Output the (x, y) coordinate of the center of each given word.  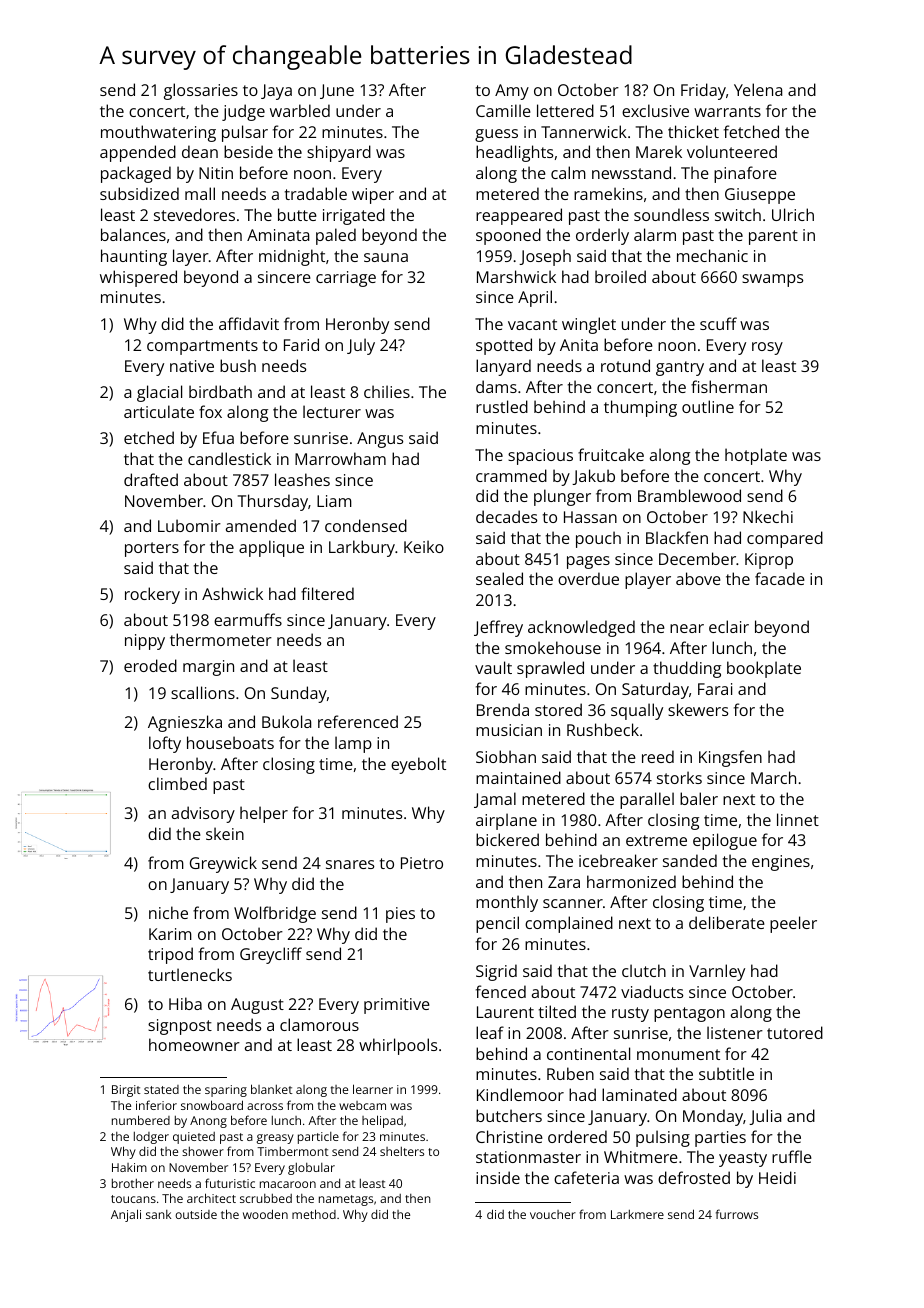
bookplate (764, 669)
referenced (358, 721)
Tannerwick (584, 131)
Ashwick (232, 593)
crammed (511, 475)
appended (138, 153)
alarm (655, 234)
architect (211, 1198)
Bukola (286, 721)
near (687, 628)
